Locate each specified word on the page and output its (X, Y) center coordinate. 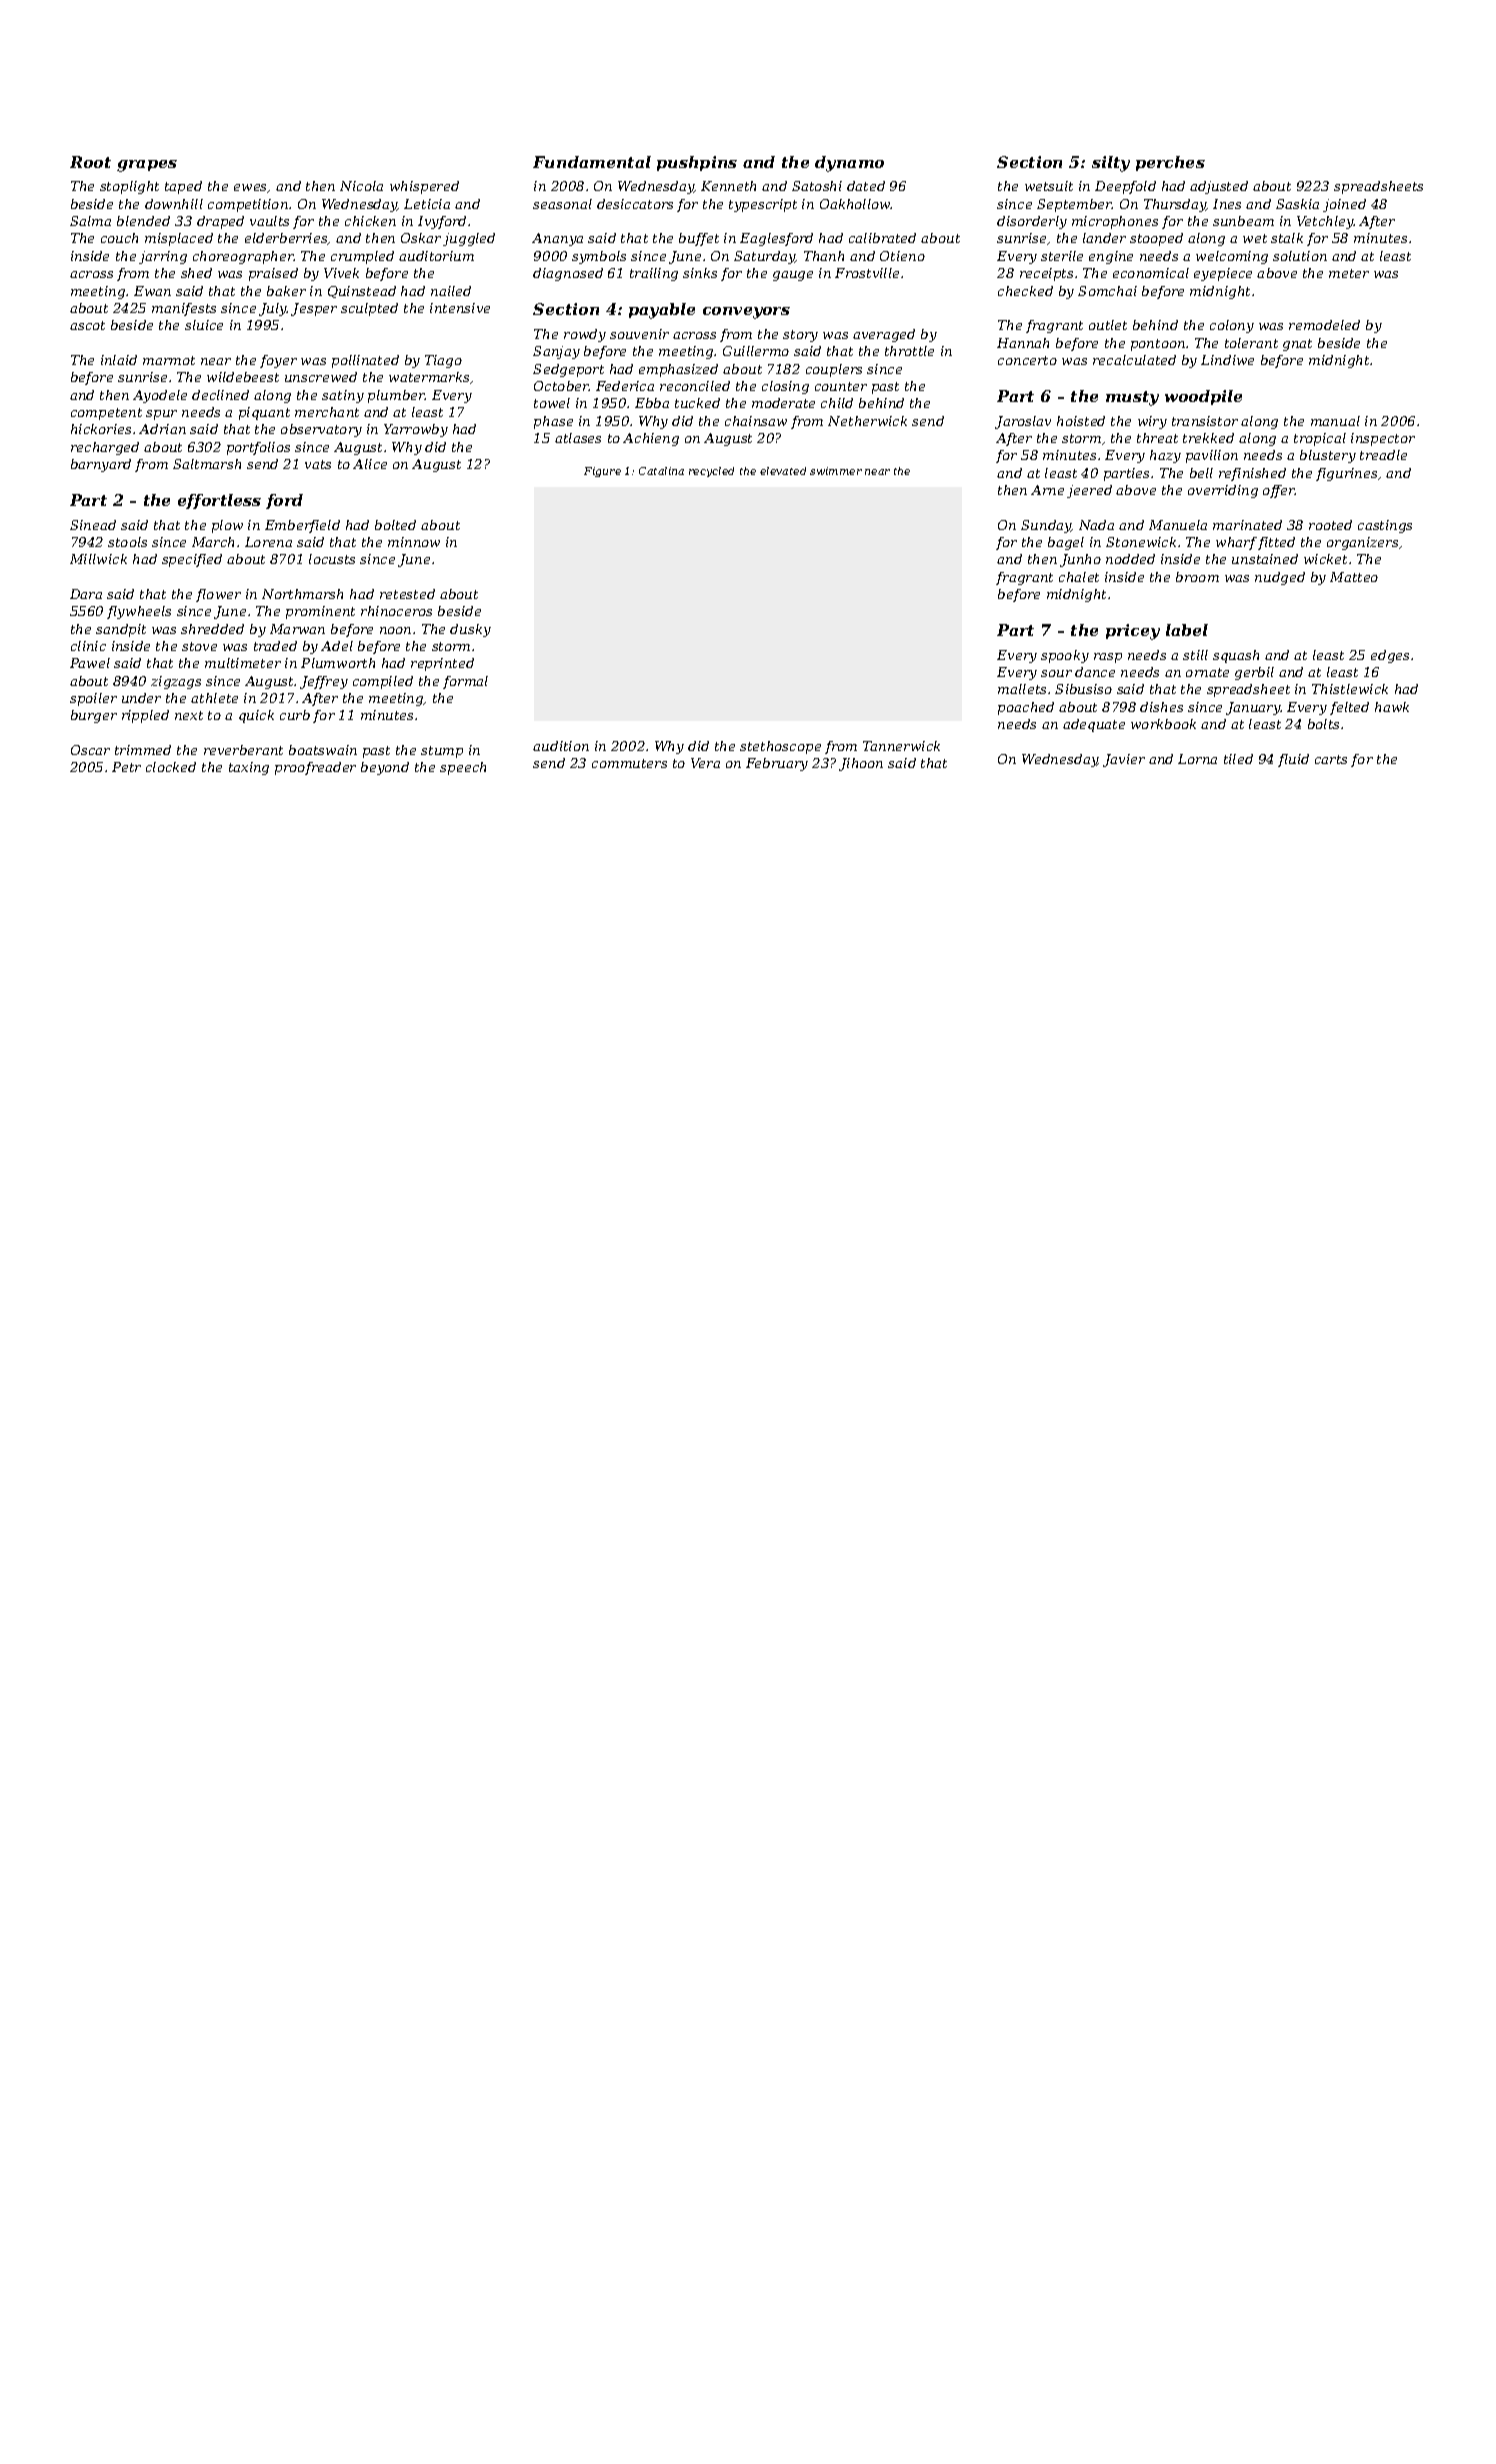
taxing (249, 768)
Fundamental (592, 162)
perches (1170, 163)
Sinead (93, 525)
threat (1157, 438)
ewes (251, 188)
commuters (629, 763)
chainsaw (756, 421)
